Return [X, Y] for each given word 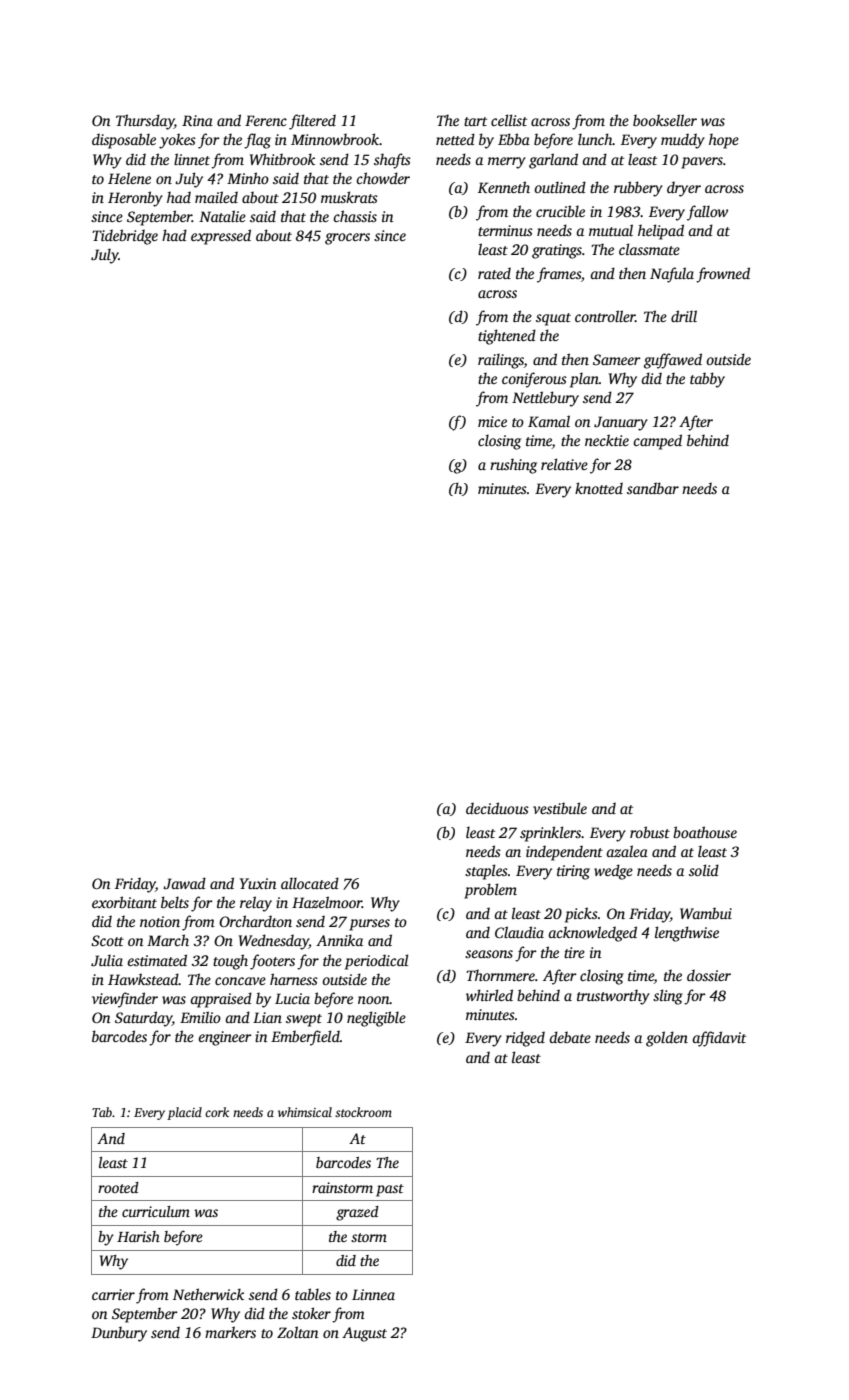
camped [657, 442]
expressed [221, 237]
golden [667, 1039]
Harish [138, 1236]
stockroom [363, 1112]
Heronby [135, 199]
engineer [225, 1038]
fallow [707, 213]
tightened [507, 337]
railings [501, 361]
